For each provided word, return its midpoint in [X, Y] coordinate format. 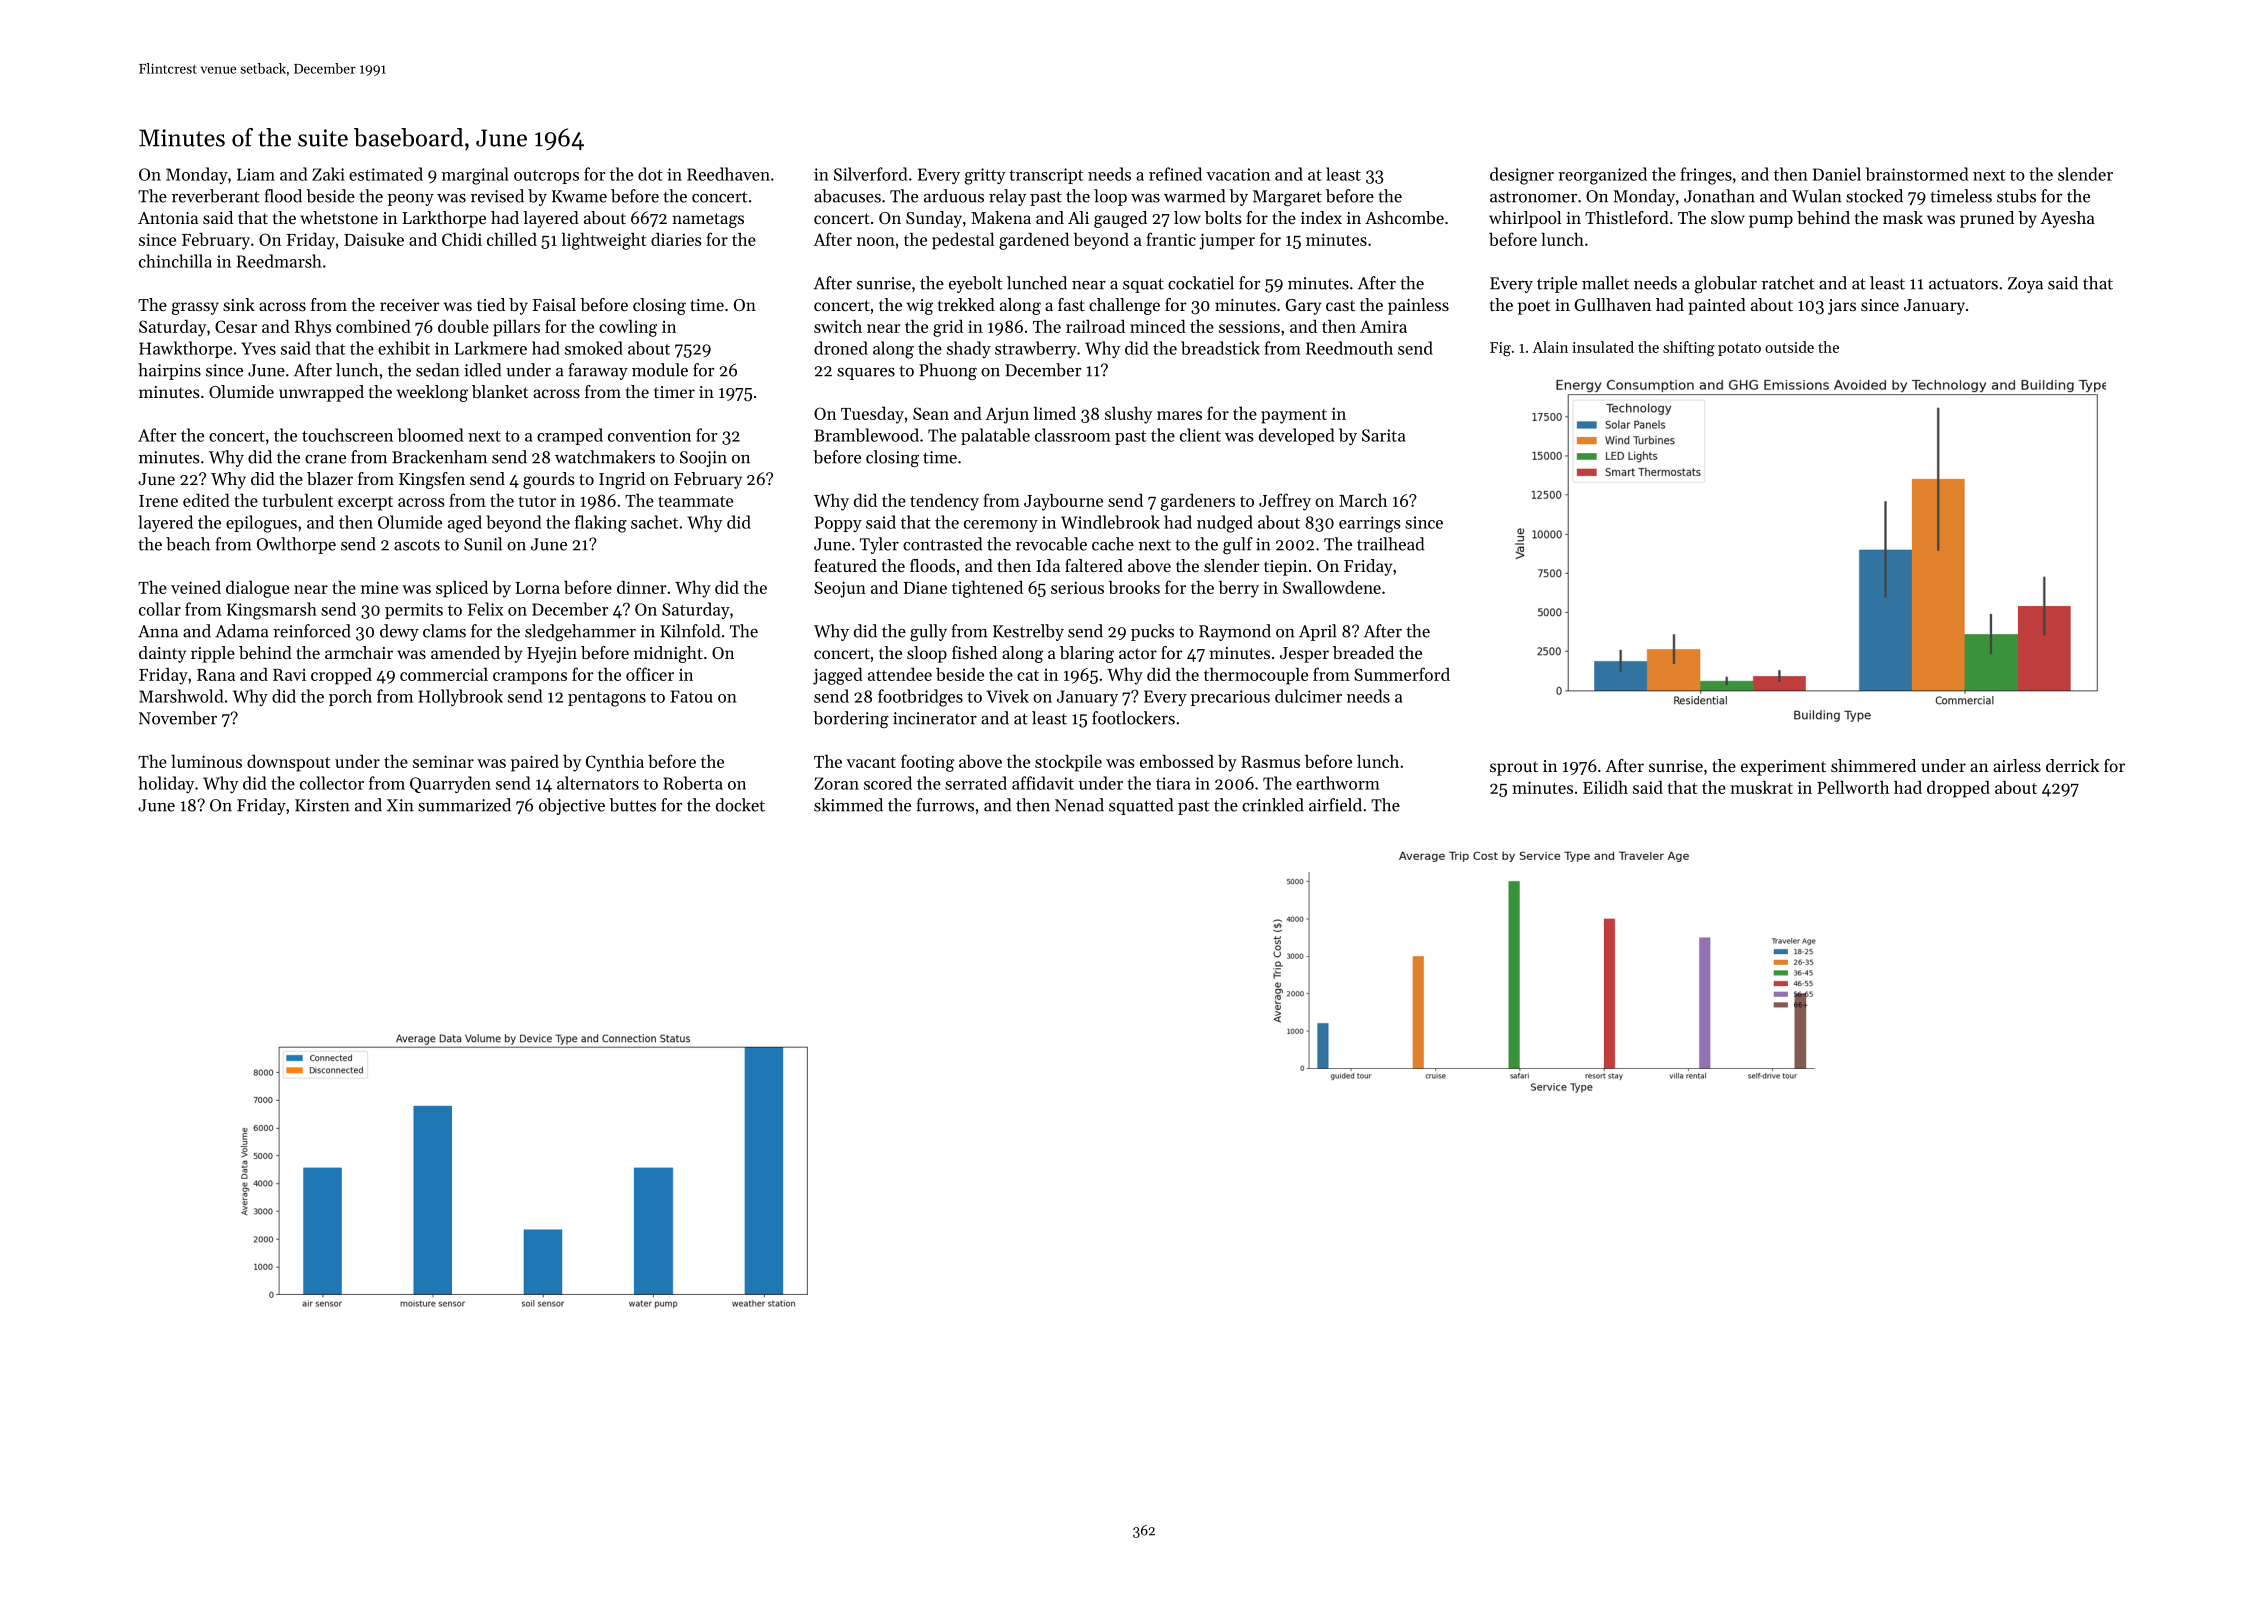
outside [1789, 347]
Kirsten [322, 805]
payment [1294, 416]
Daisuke [374, 239]
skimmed [848, 805]
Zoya [2025, 285]
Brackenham [439, 457]
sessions [1249, 326]
